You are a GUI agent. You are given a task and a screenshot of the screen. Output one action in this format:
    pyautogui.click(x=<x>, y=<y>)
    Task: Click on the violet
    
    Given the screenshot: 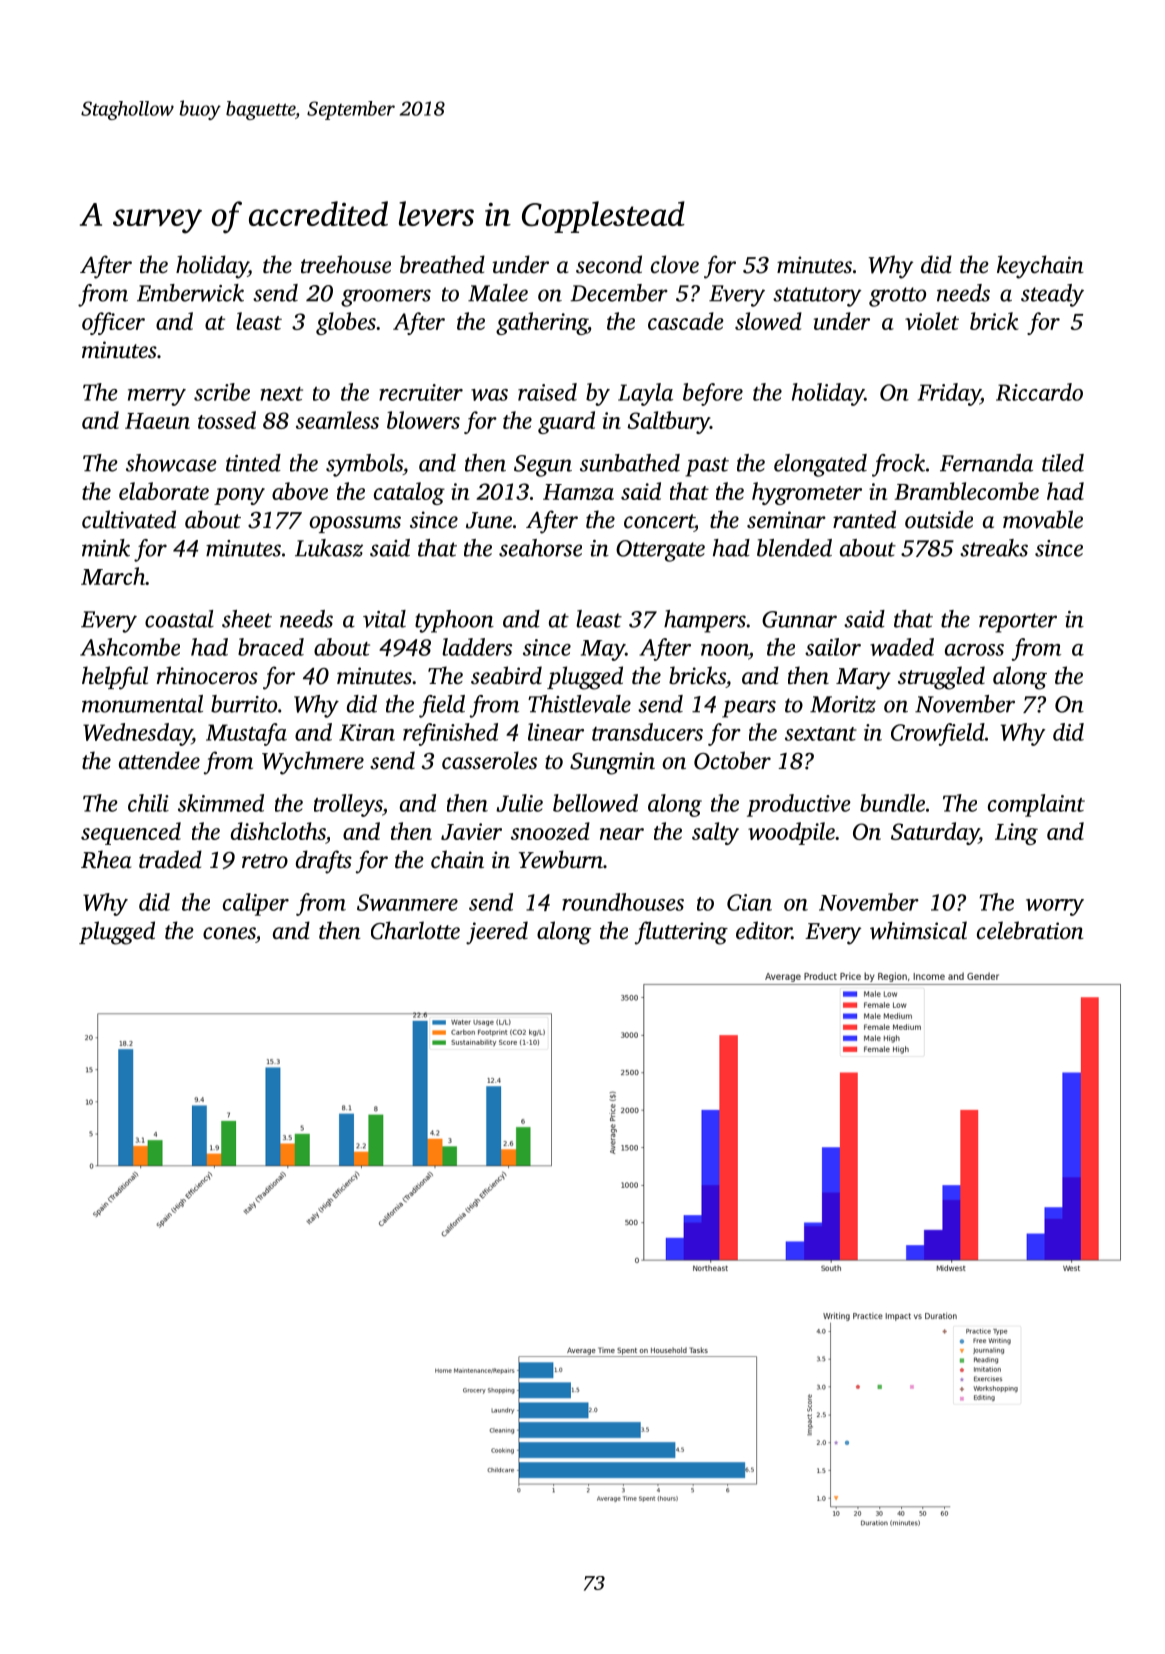 What is the action you would take?
    pyautogui.click(x=932, y=321)
